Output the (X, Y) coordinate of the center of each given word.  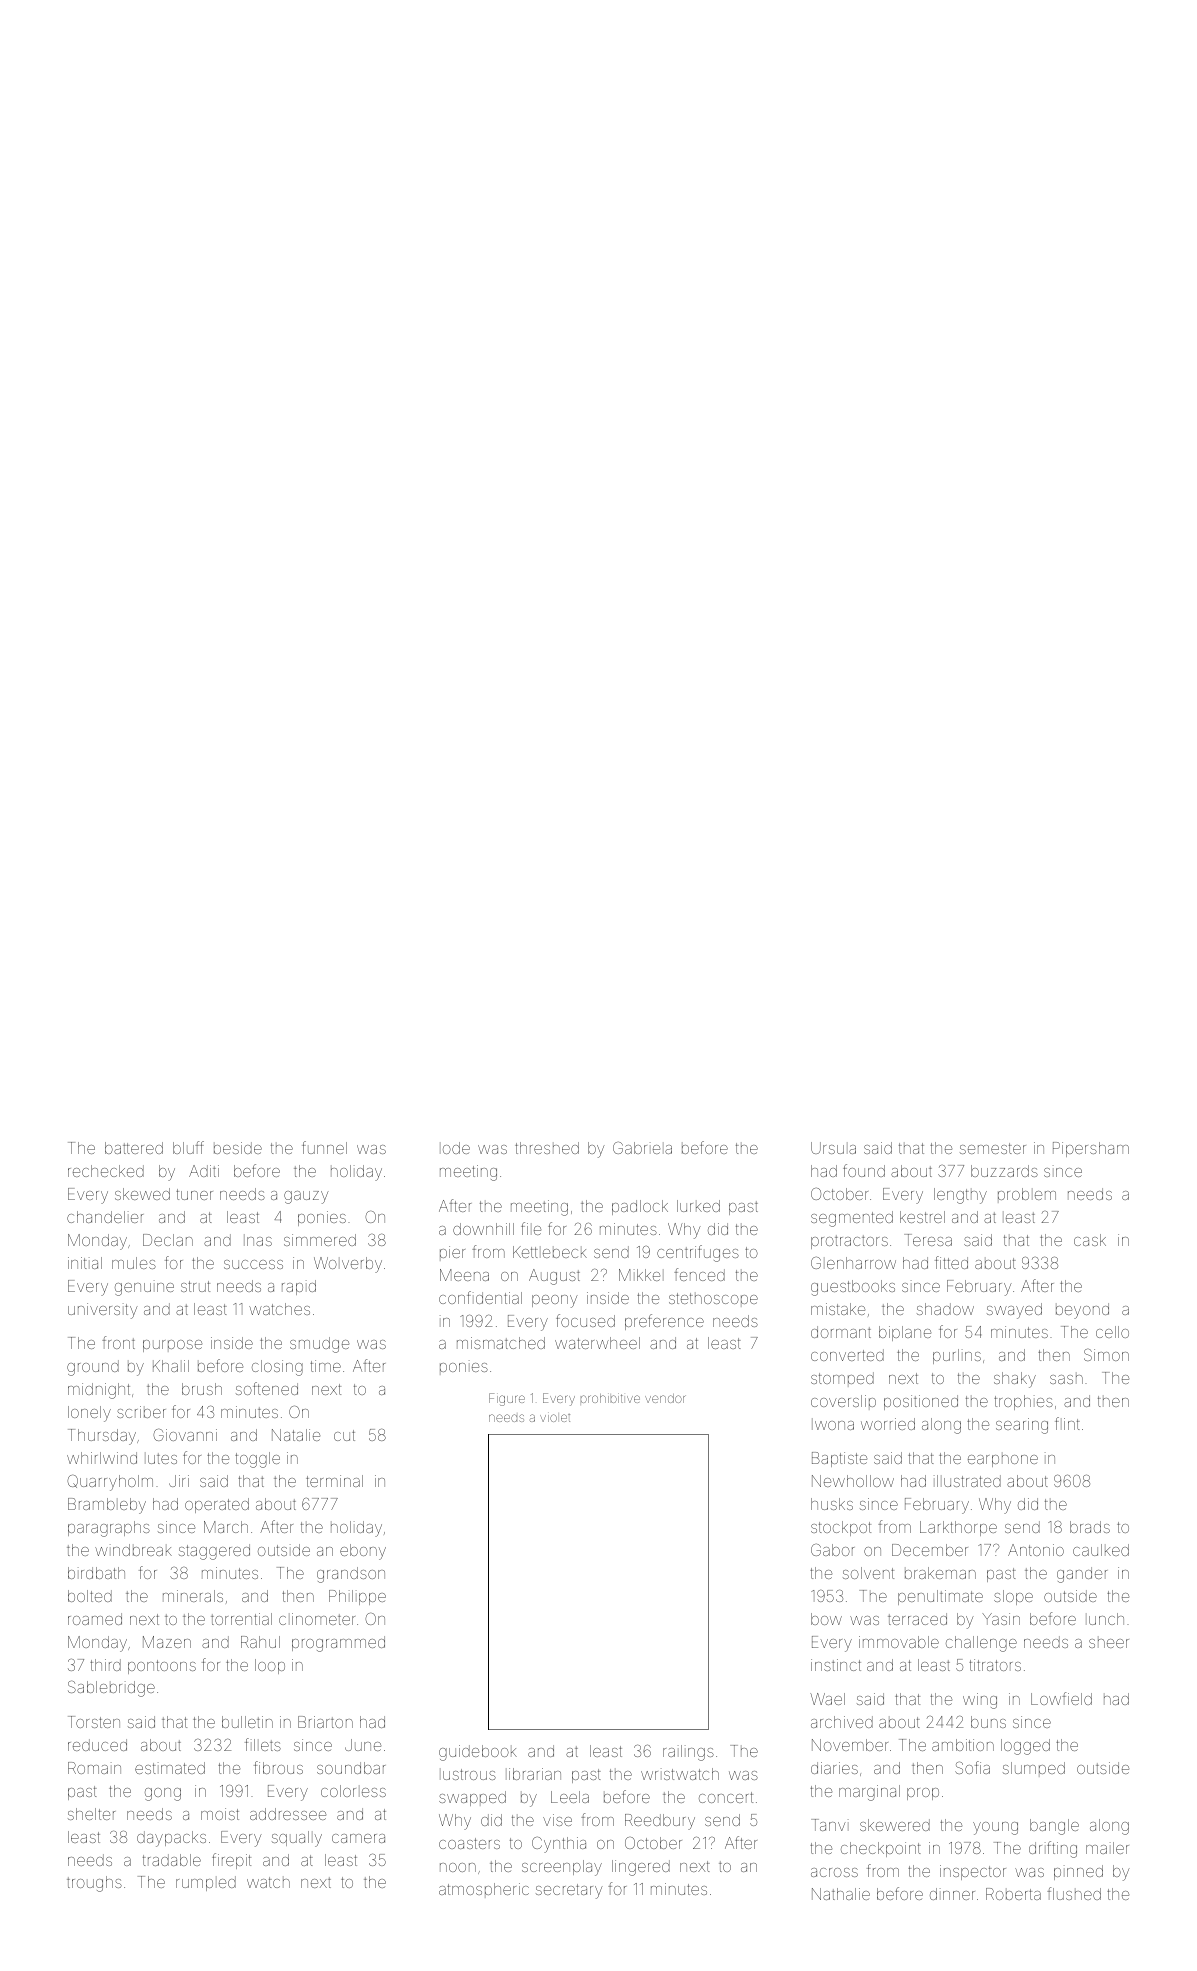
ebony (363, 1552)
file (531, 1228)
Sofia (972, 1767)
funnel (324, 1147)
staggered (214, 1552)
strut (195, 1286)
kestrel (922, 1217)
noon (458, 1867)
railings (688, 1753)
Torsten (94, 1722)
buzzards (1004, 1171)
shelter (91, 1814)
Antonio (1036, 1550)
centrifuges (698, 1253)
